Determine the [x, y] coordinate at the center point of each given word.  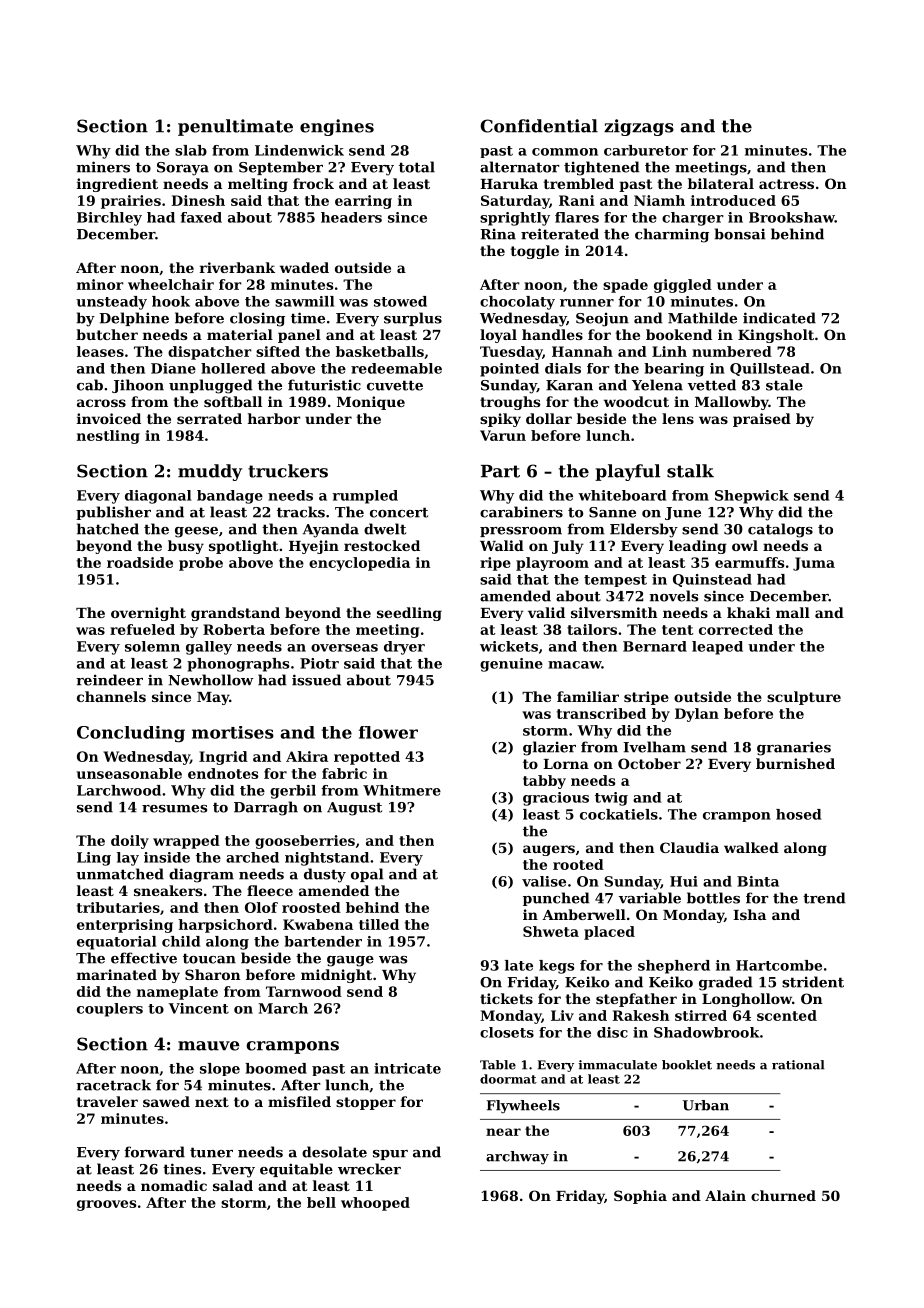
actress [786, 184]
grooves [107, 1205]
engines [337, 127]
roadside [140, 562]
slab [191, 150]
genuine [511, 665]
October [649, 763]
